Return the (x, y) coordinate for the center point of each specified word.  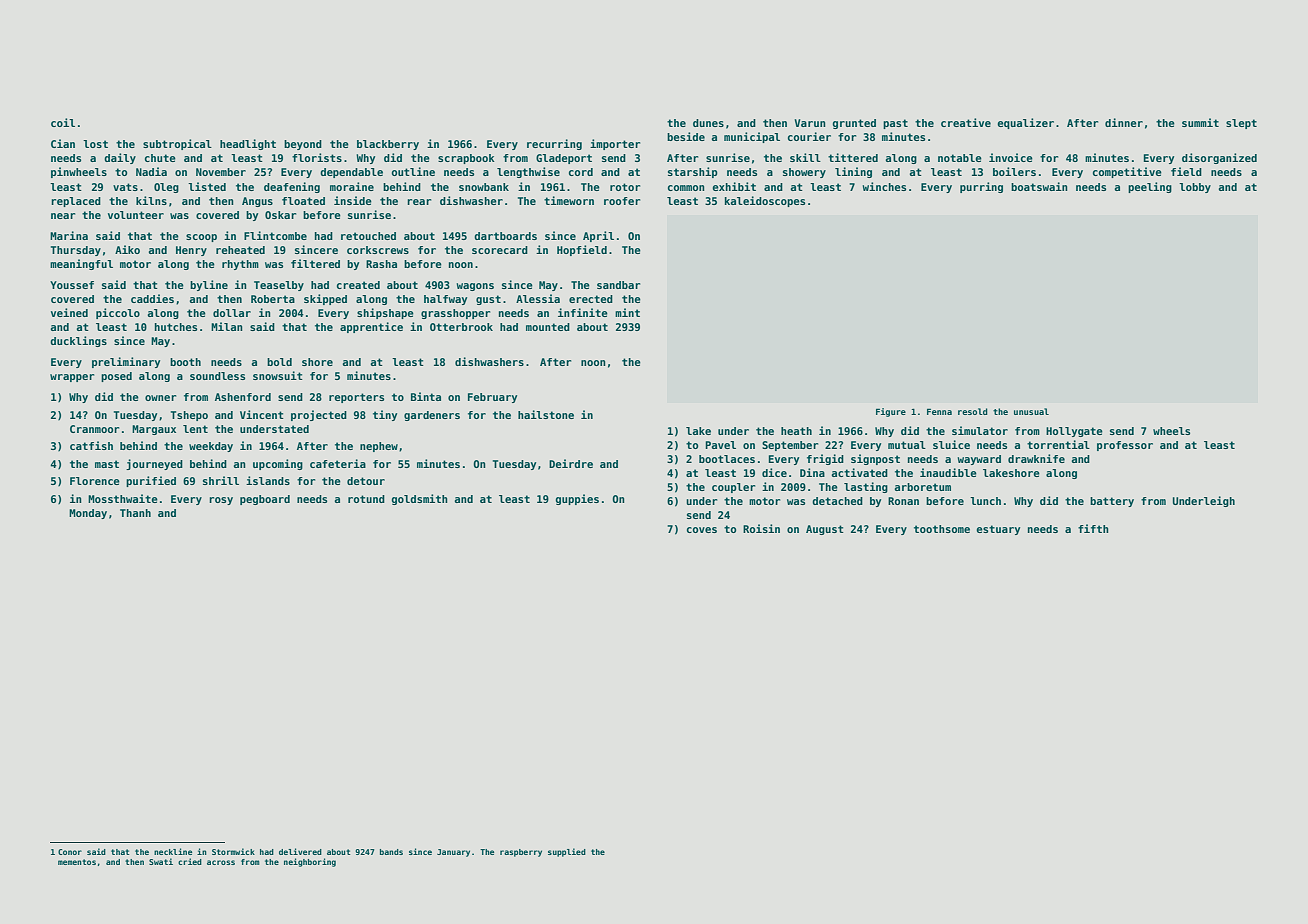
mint (627, 312)
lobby (1195, 188)
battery (1112, 502)
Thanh (135, 513)
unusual (1031, 411)
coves (702, 530)
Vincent (262, 414)
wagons (475, 287)
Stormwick (233, 851)
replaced (76, 202)
